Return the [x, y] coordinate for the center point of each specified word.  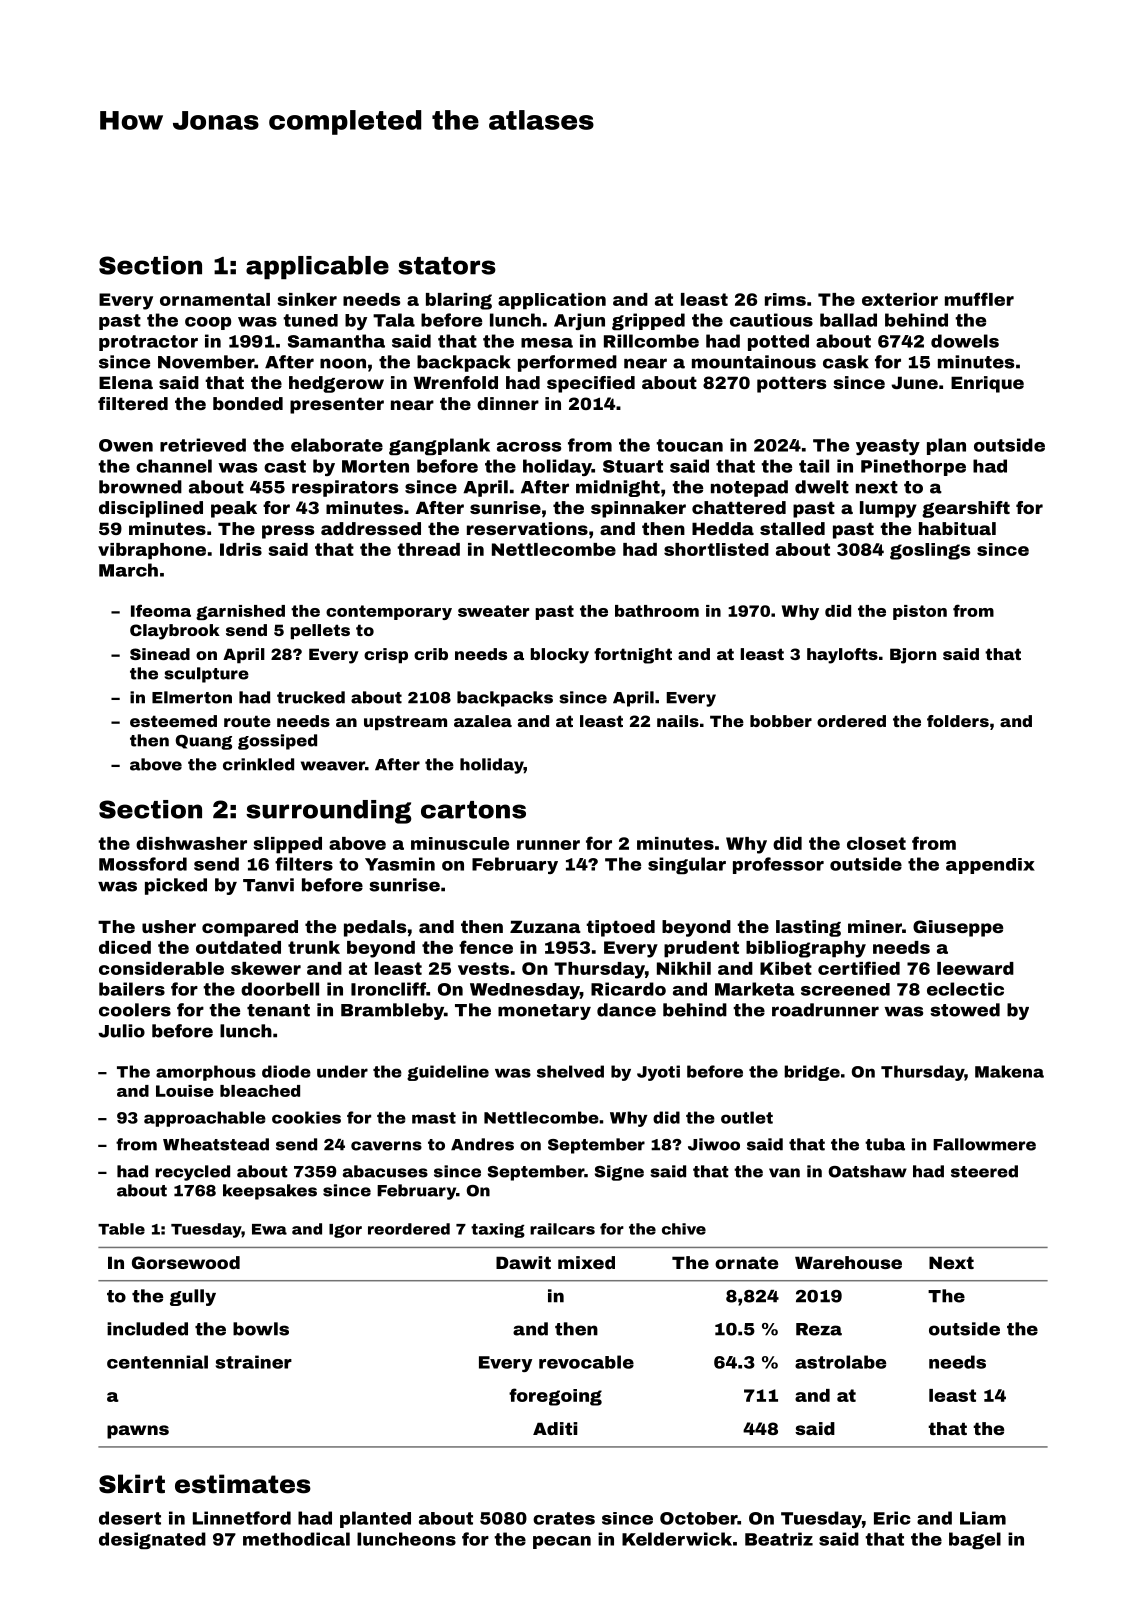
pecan [562, 1542]
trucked [311, 697]
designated [152, 1540]
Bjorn [913, 656]
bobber [781, 721]
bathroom [657, 611]
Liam [983, 1518]
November [206, 362]
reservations [527, 528]
